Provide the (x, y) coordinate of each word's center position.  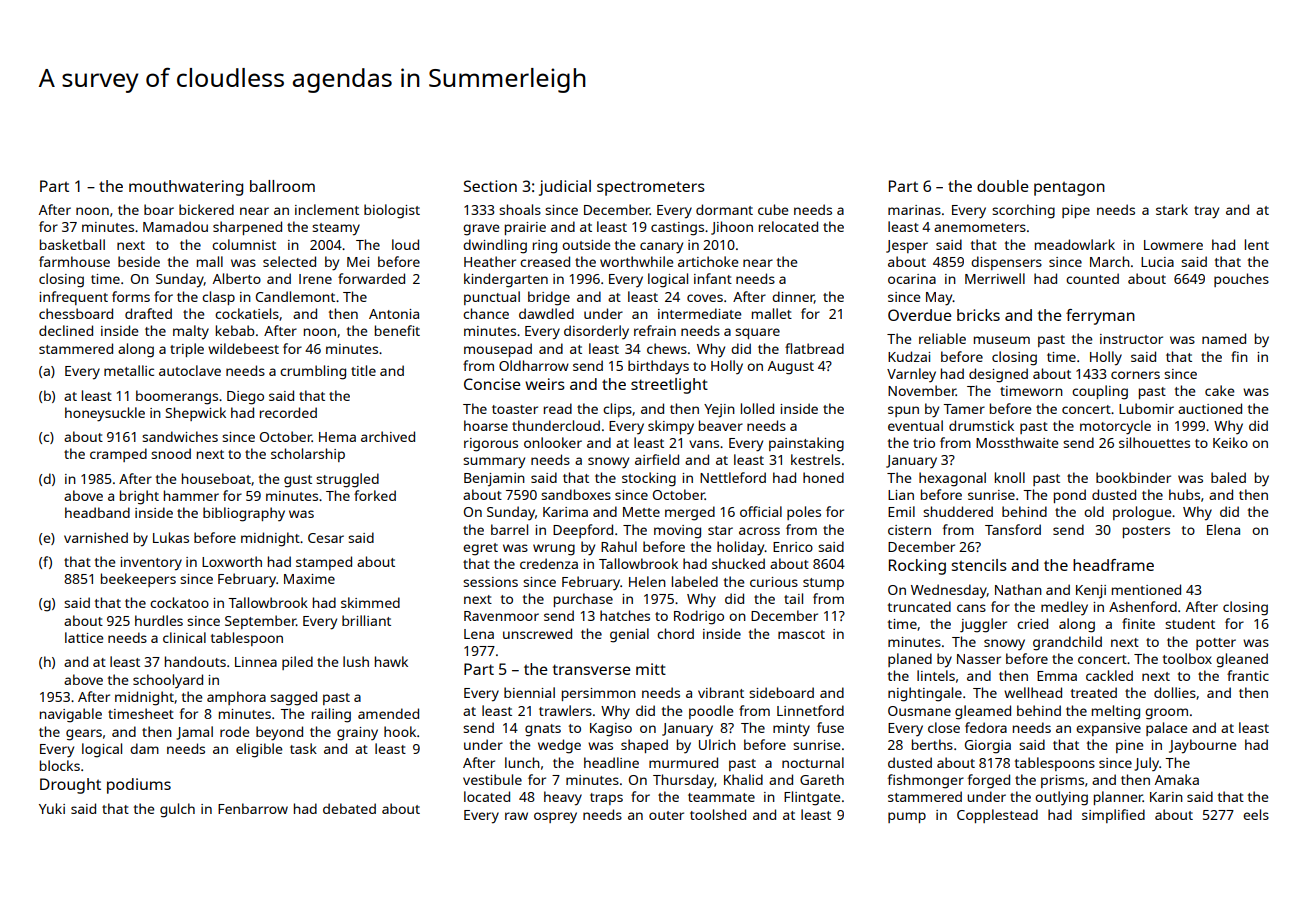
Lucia (1157, 262)
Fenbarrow (253, 808)
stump (823, 584)
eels (1256, 814)
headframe (1113, 565)
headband (97, 512)
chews (667, 348)
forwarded (371, 278)
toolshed (718, 814)
